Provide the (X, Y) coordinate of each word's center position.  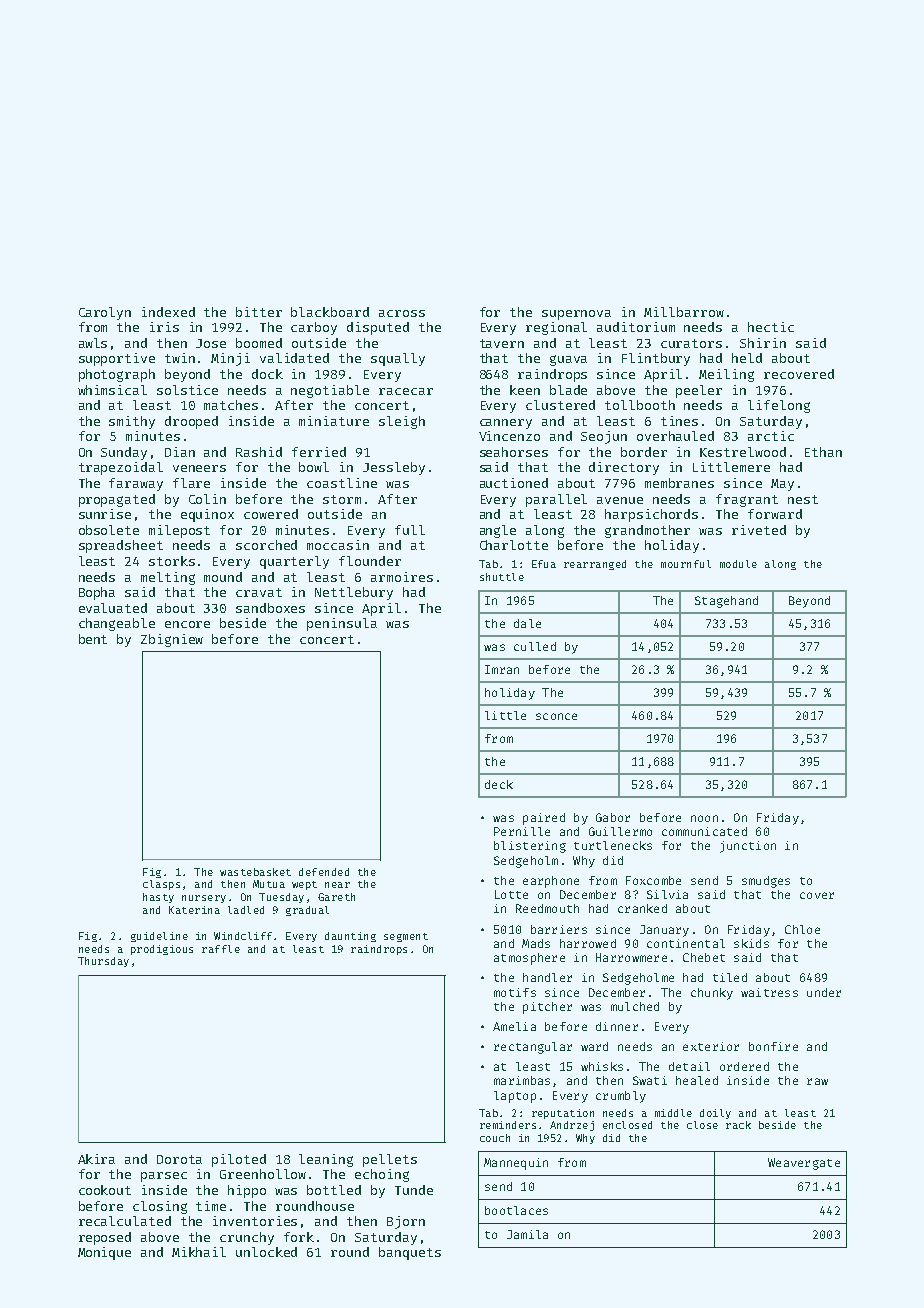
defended (324, 872)
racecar (406, 391)
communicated (704, 831)
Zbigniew (172, 640)
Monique (104, 1253)
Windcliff (243, 936)
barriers (559, 929)
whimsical (112, 390)
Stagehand (726, 602)
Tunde (414, 1190)
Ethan (823, 452)
